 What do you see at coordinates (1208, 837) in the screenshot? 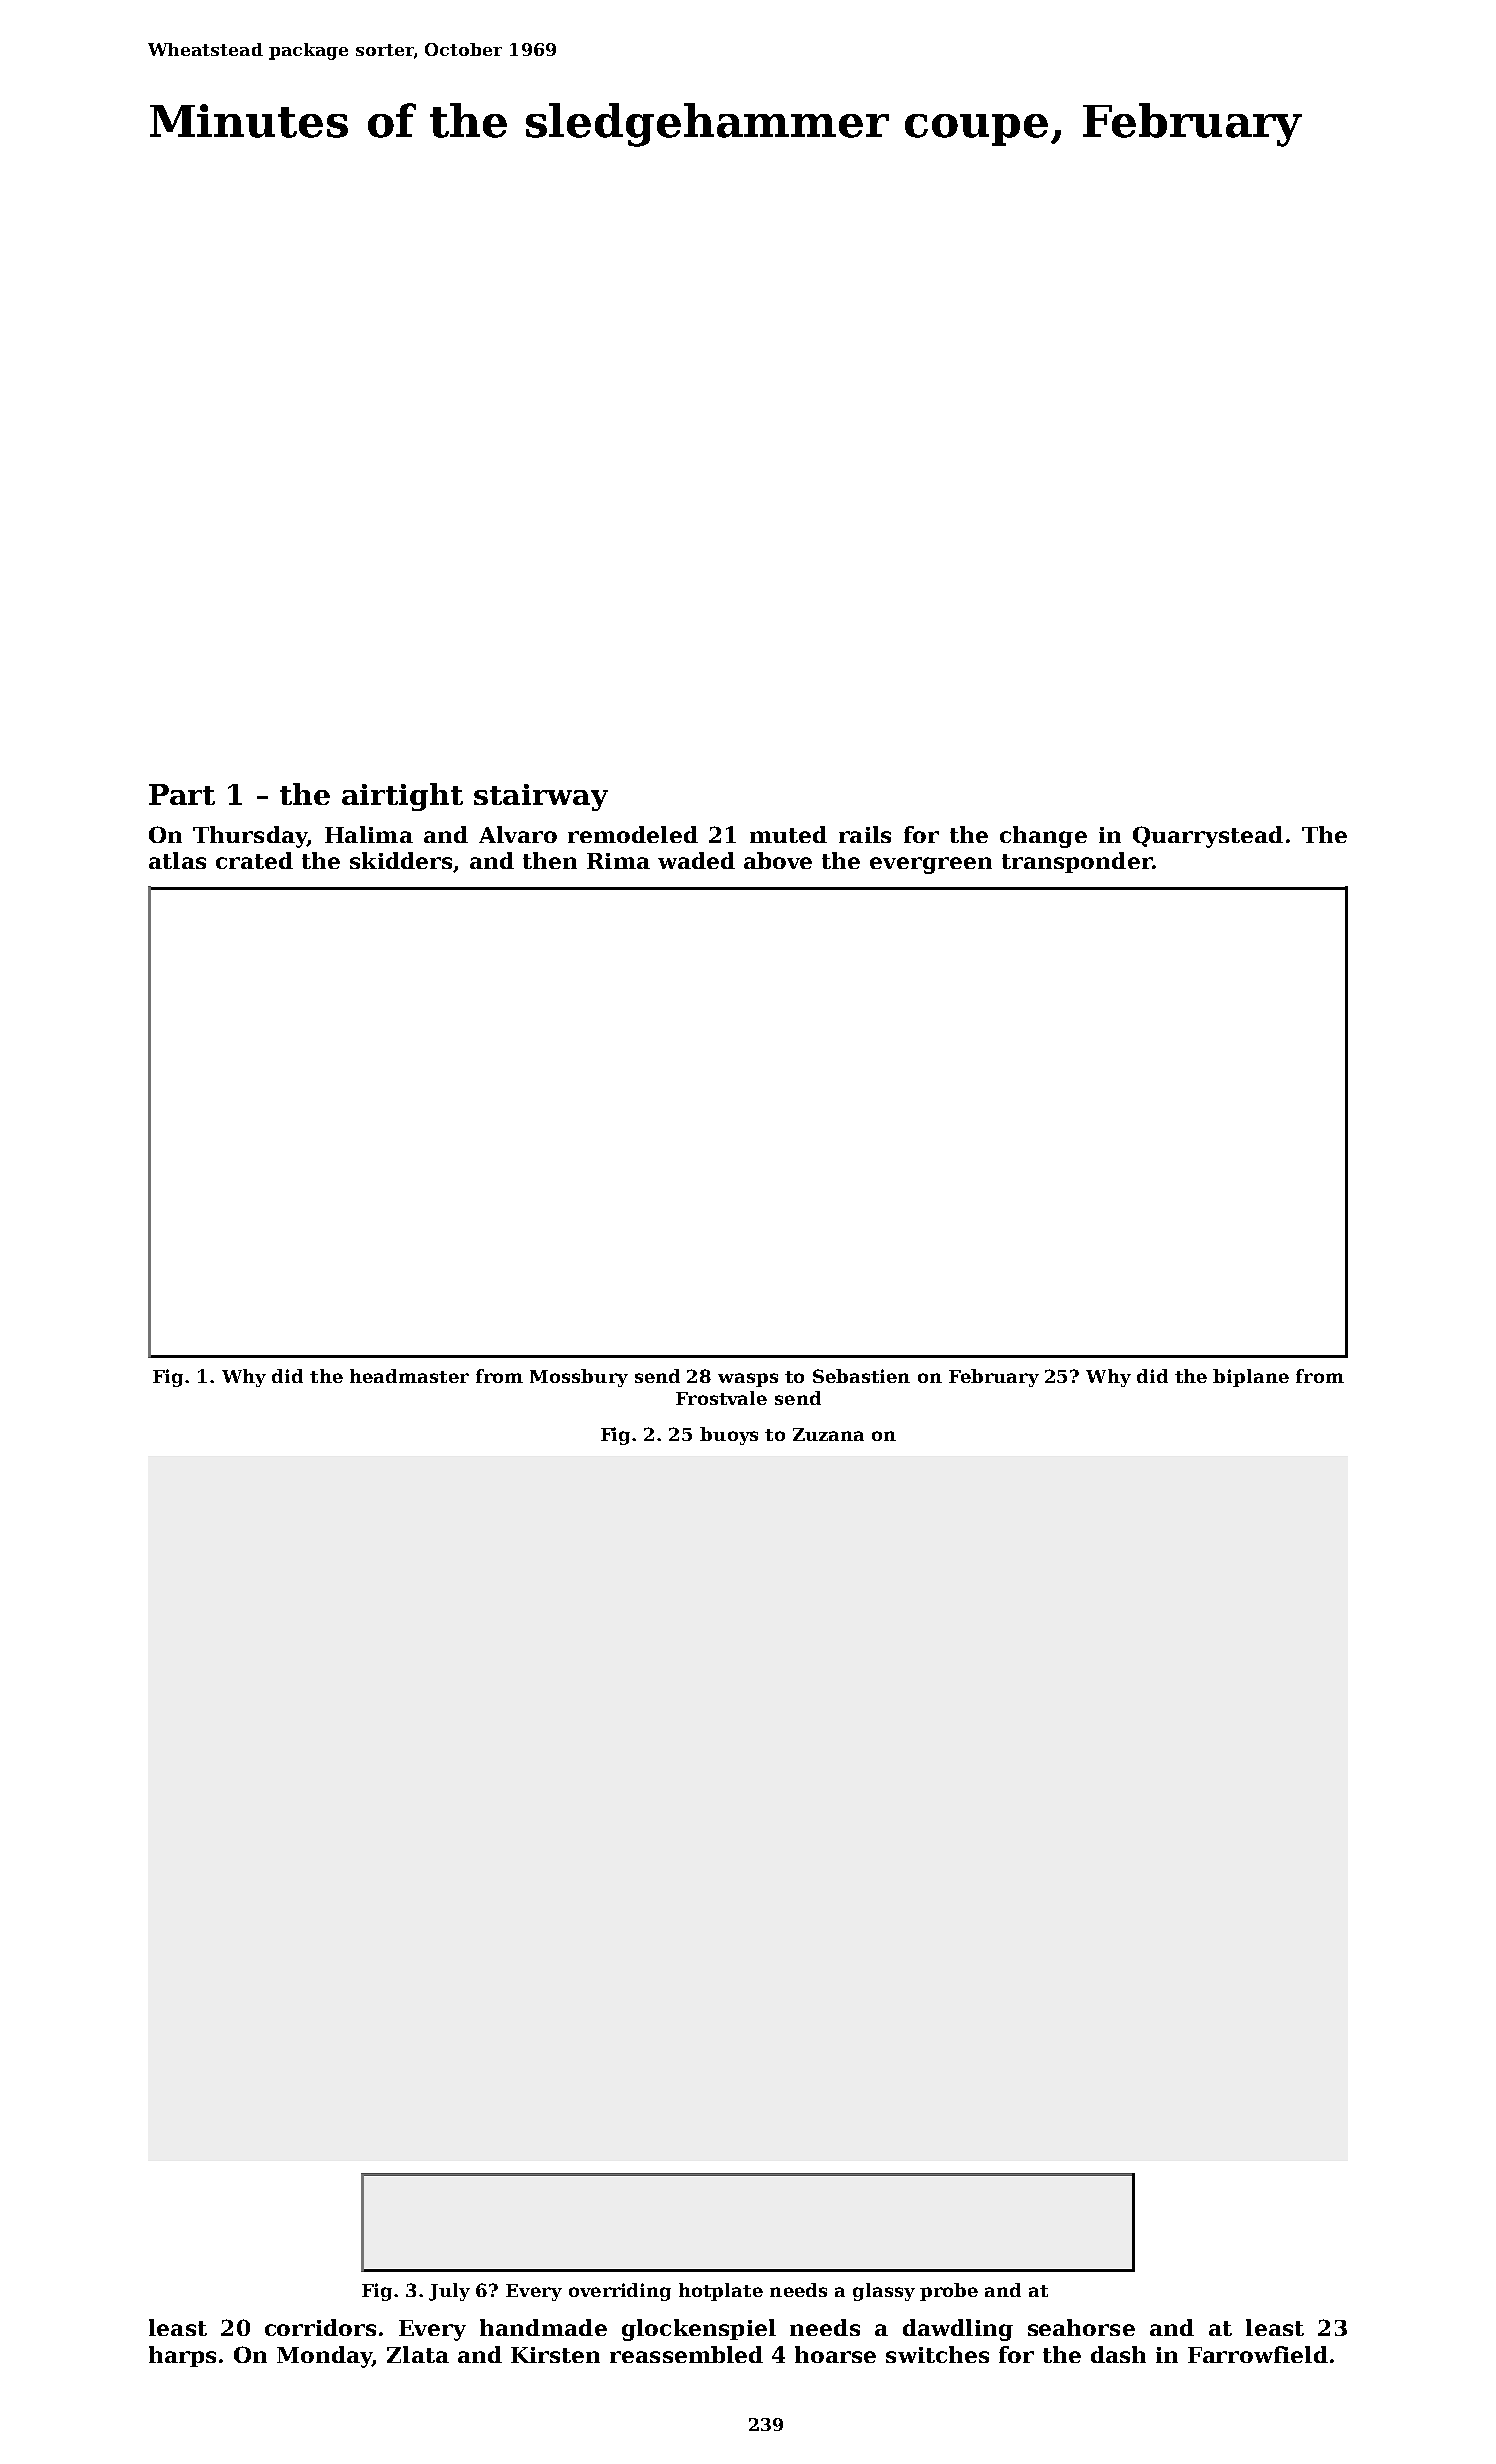
I see `Quarrystead` at bounding box center [1208, 837].
